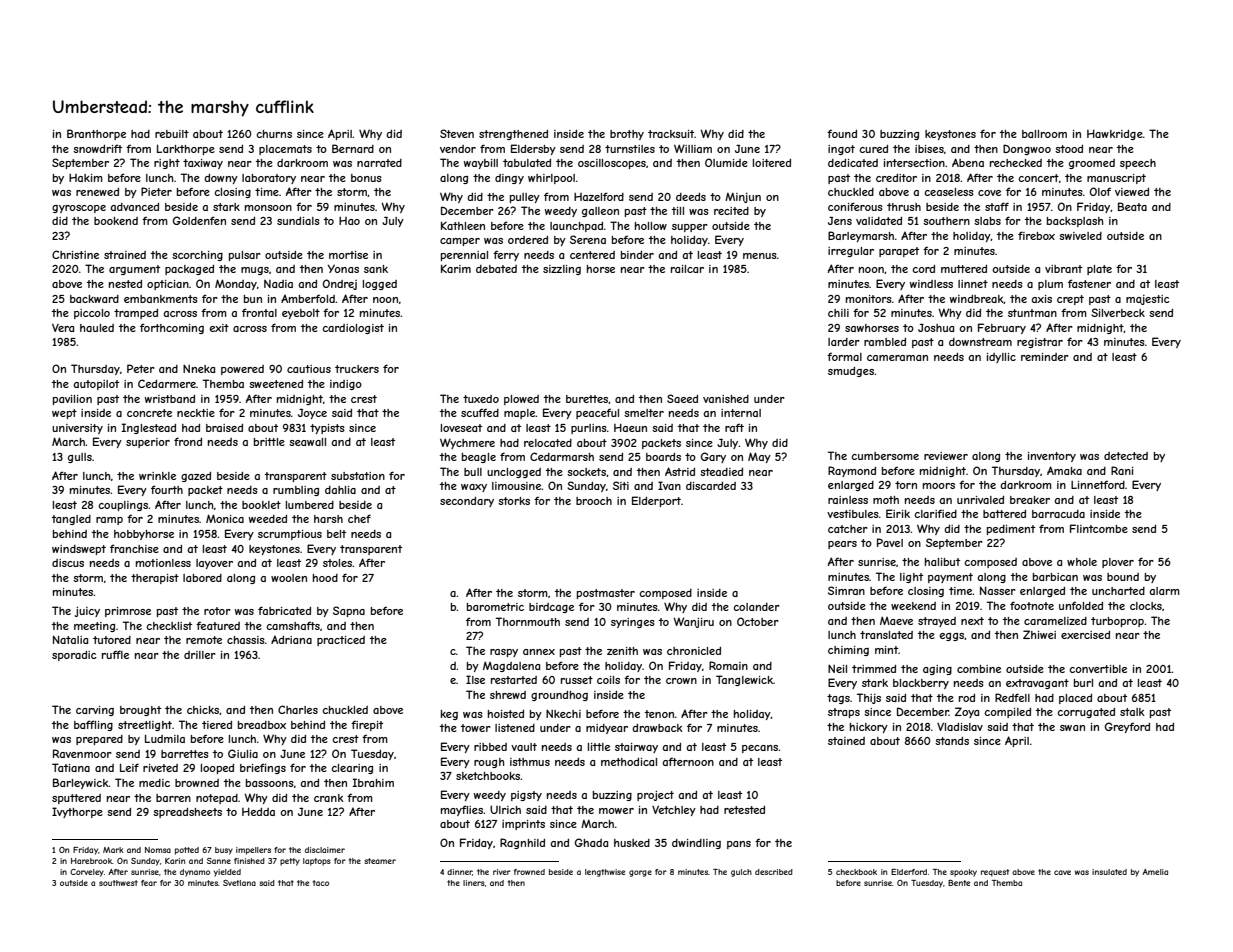  I want to click on rebuilt, so click(172, 134).
